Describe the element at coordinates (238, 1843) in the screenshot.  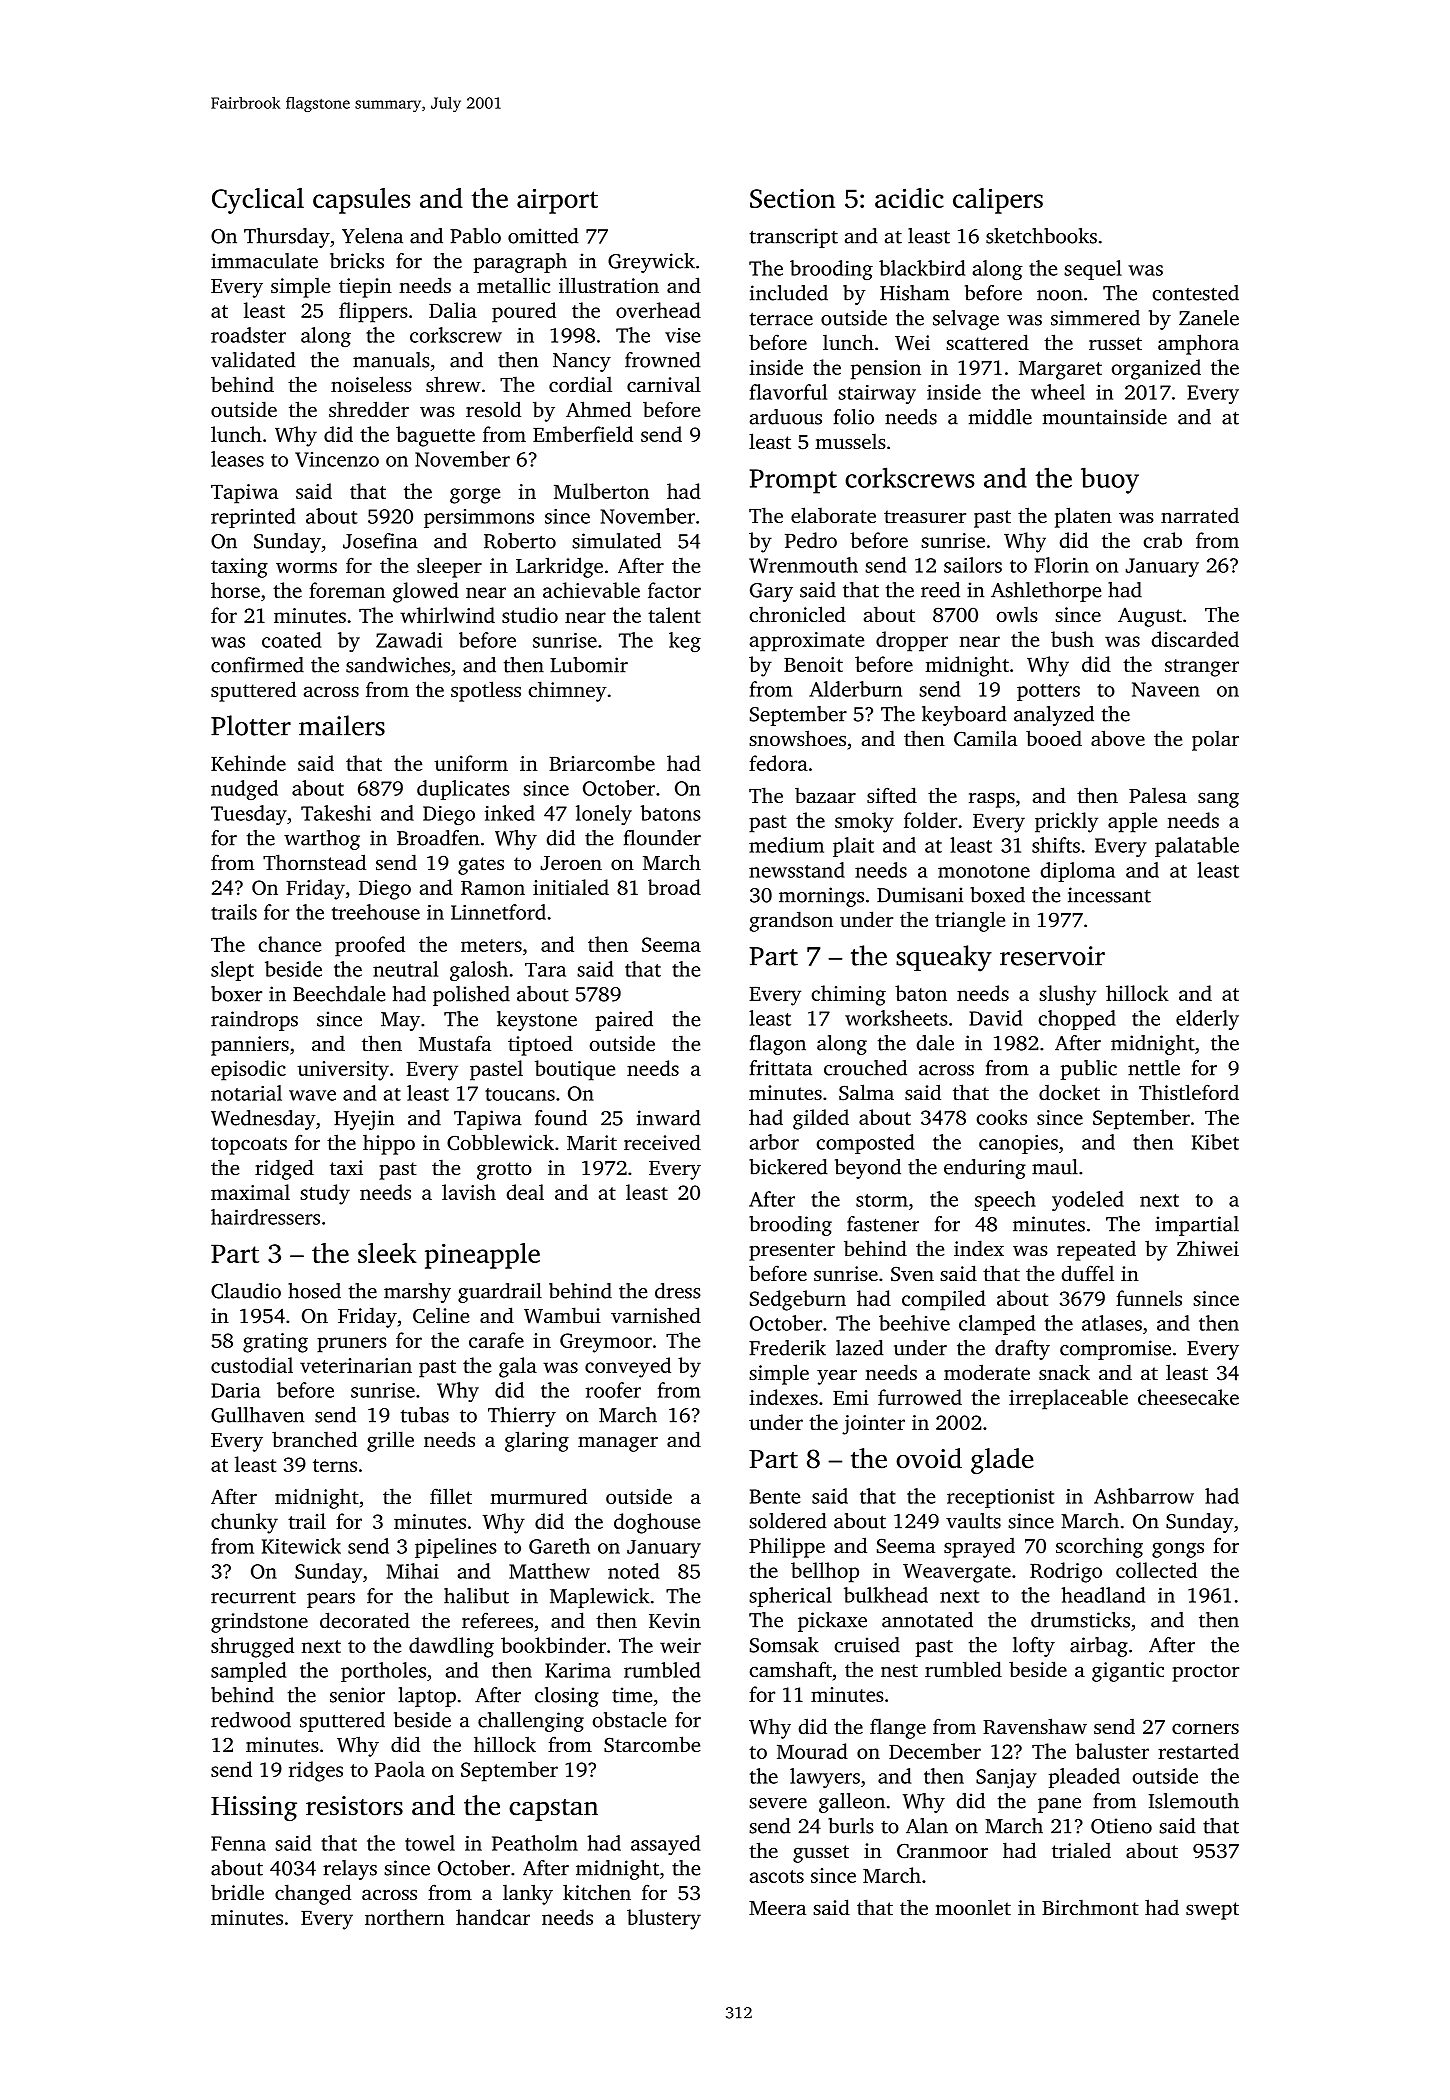
I see `Fenna` at that location.
